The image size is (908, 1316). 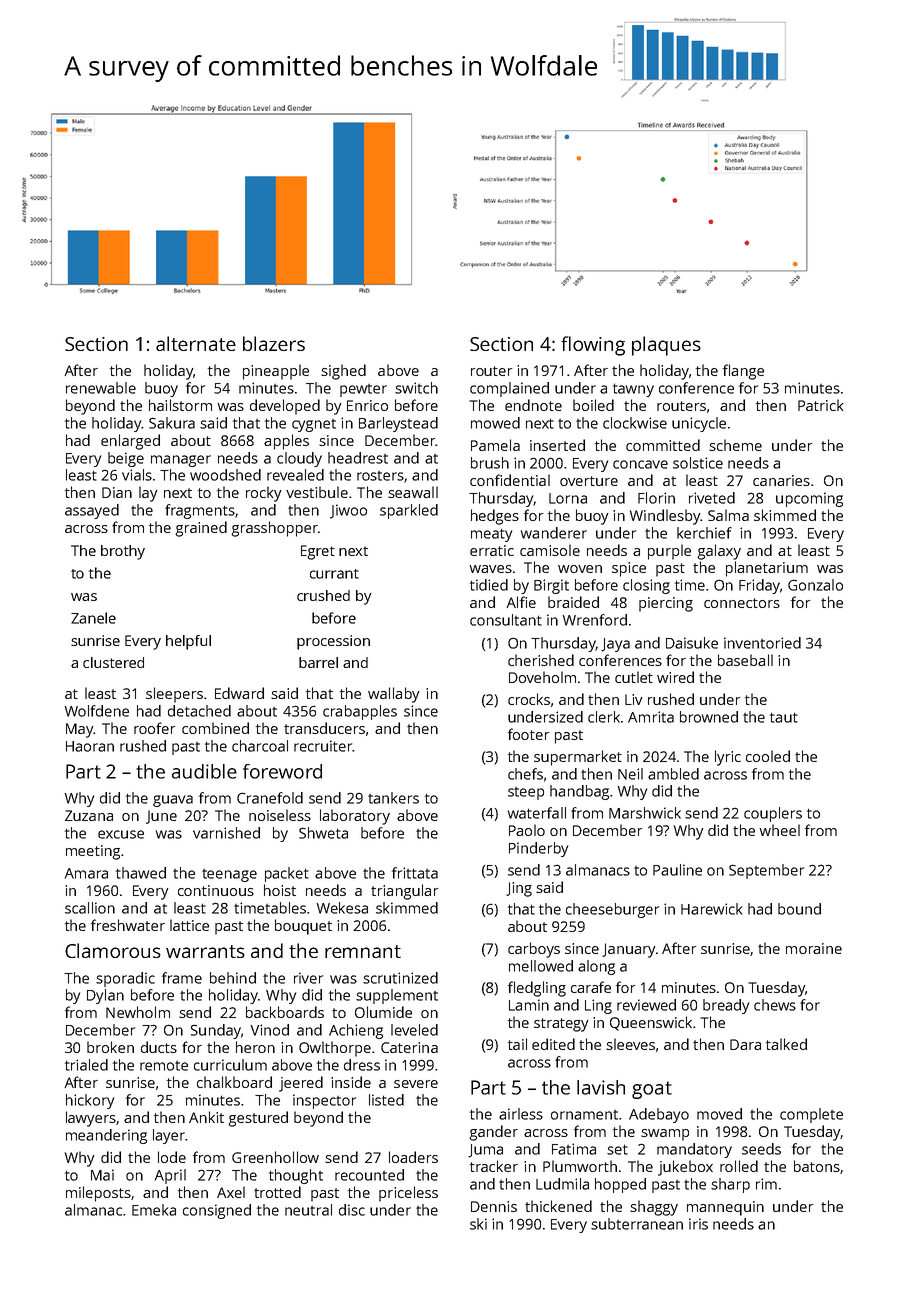 I want to click on Emeka, so click(x=154, y=1210).
